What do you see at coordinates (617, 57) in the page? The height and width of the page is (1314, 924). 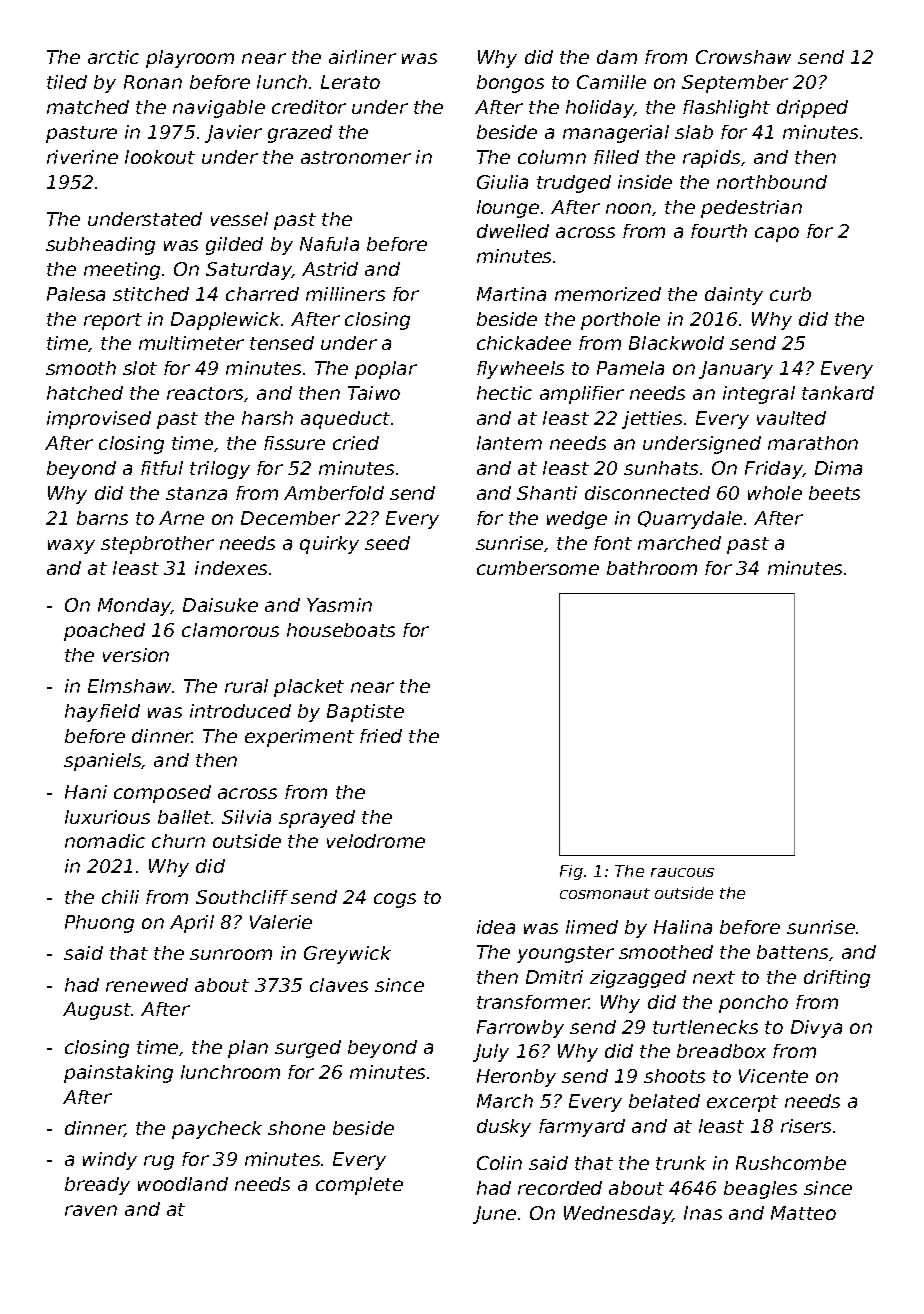 I see `dam` at bounding box center [617, 57].
